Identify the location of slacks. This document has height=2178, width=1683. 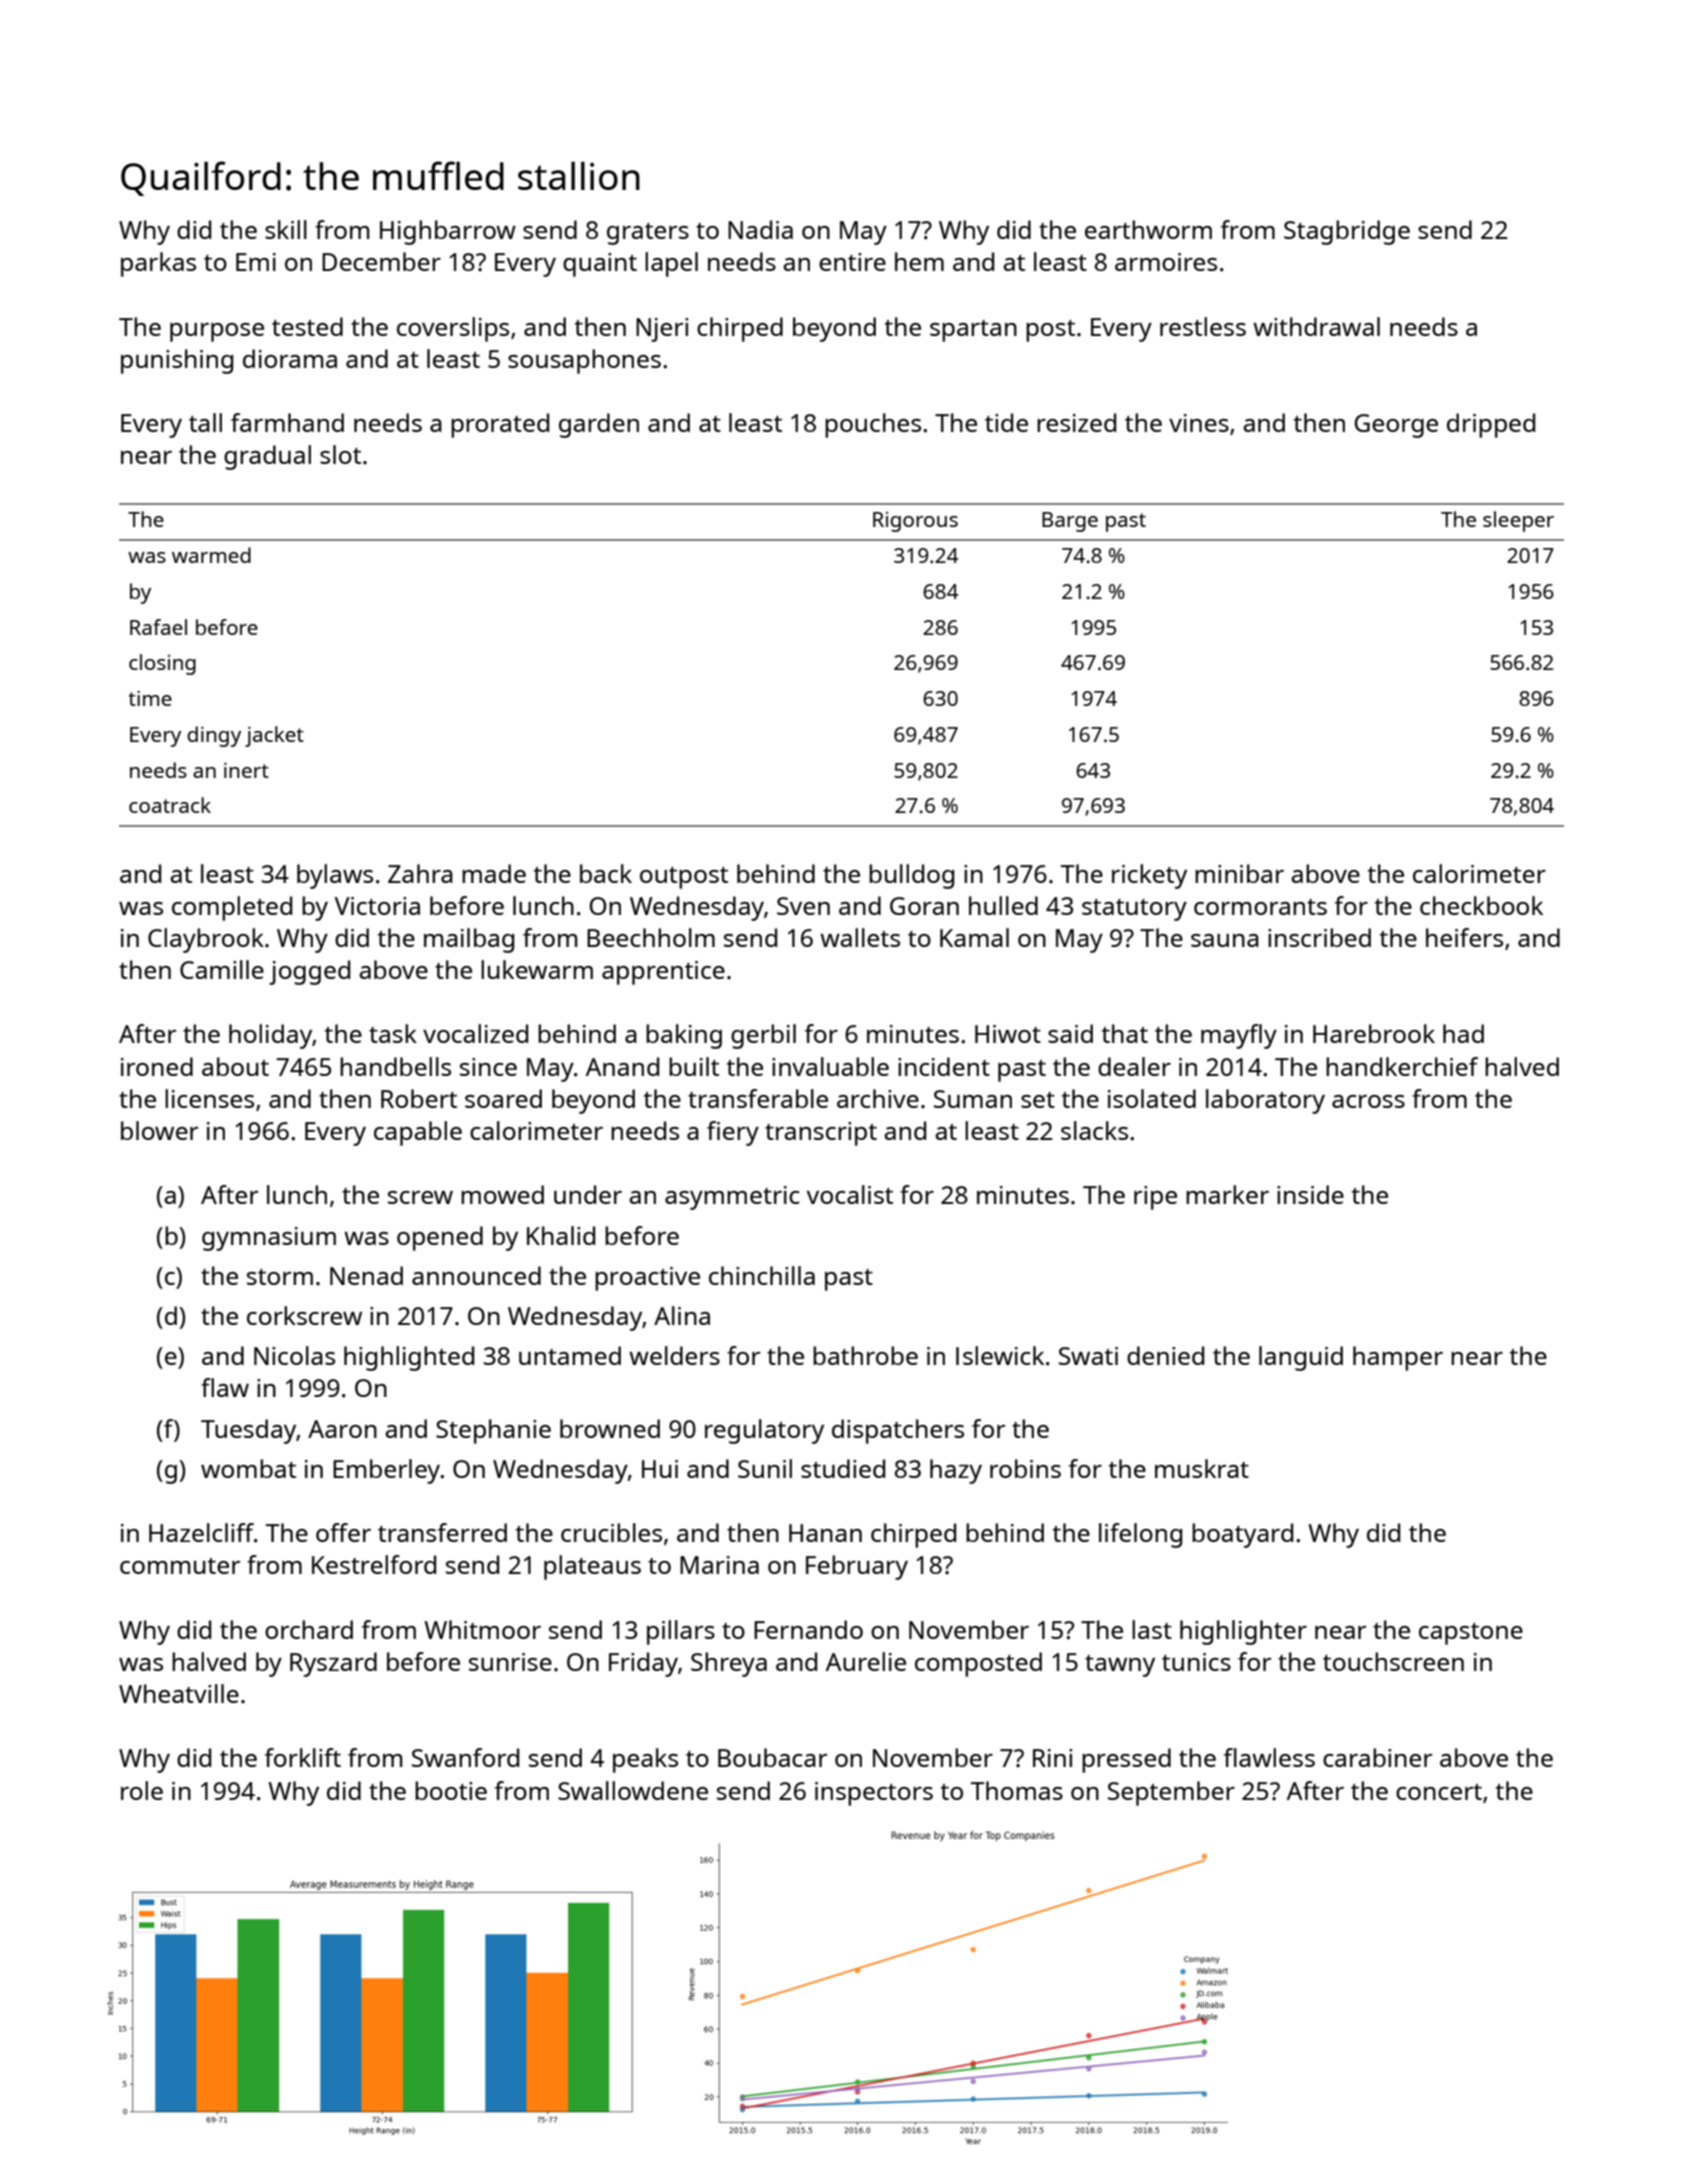
(1094, 1130).
